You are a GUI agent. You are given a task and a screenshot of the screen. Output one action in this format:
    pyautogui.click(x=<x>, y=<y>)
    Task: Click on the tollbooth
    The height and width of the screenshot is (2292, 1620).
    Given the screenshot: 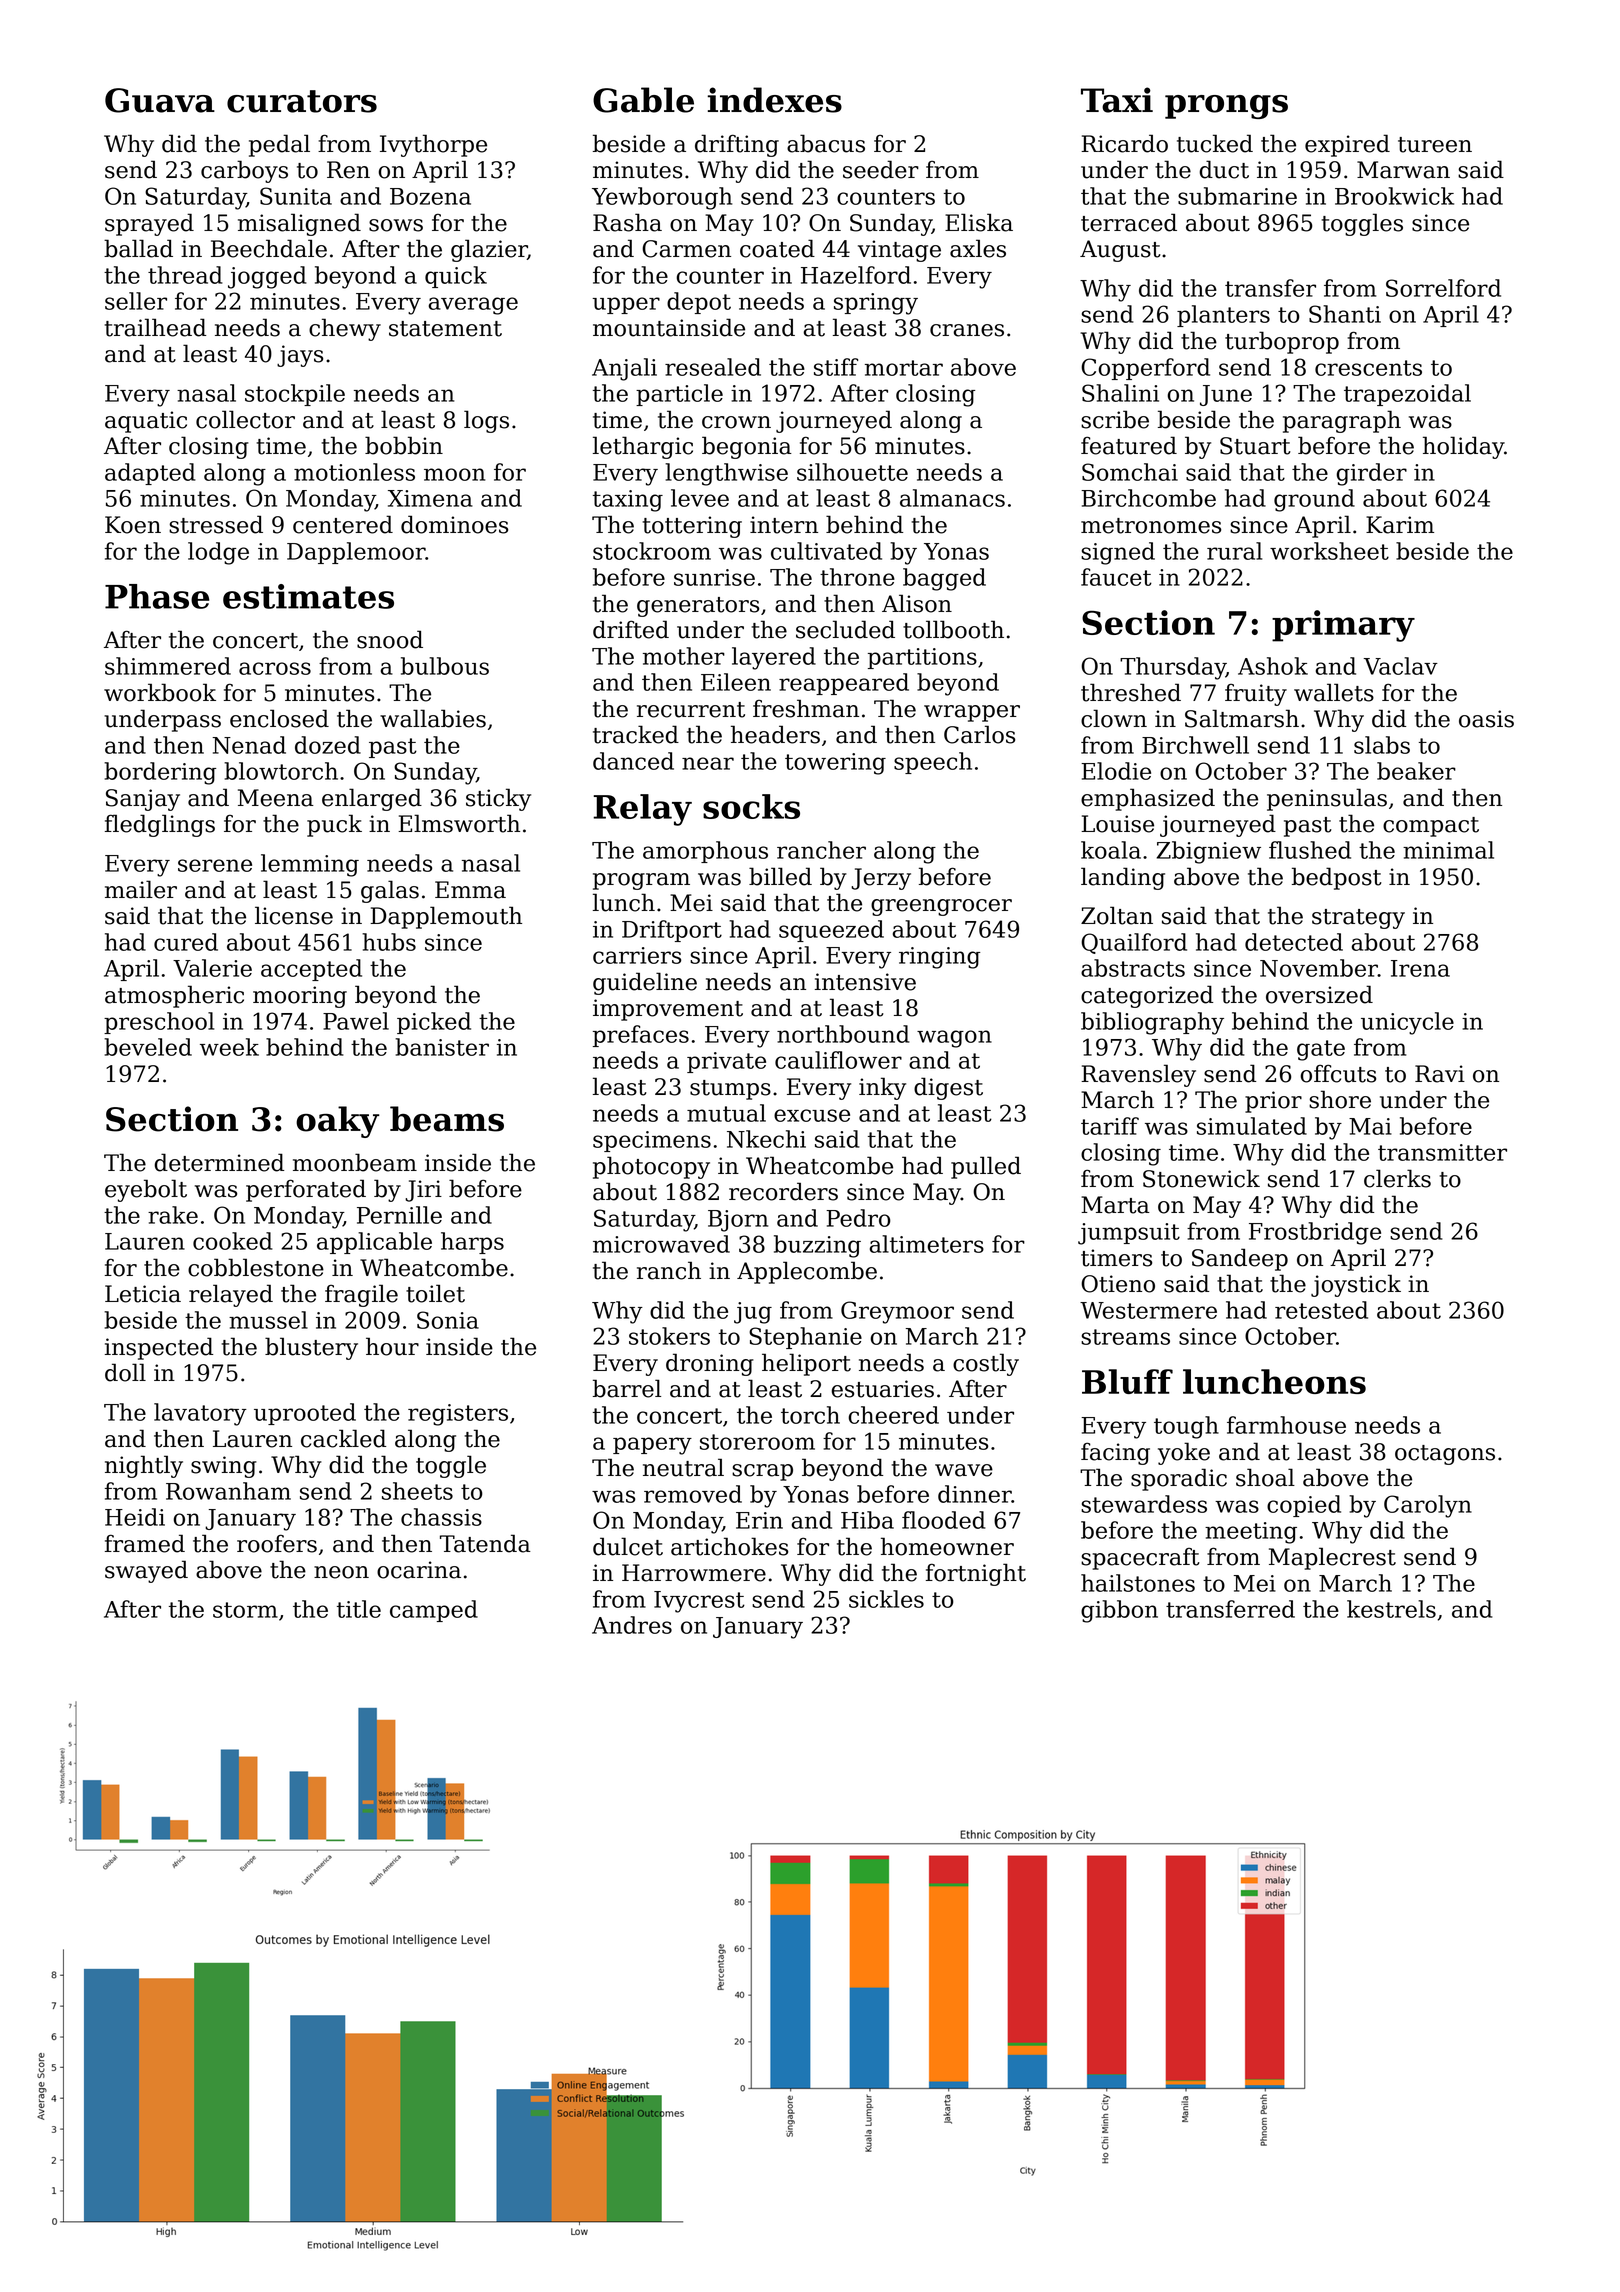 What is the action you would take?
    pyautogui.click(x=953, y=629)
